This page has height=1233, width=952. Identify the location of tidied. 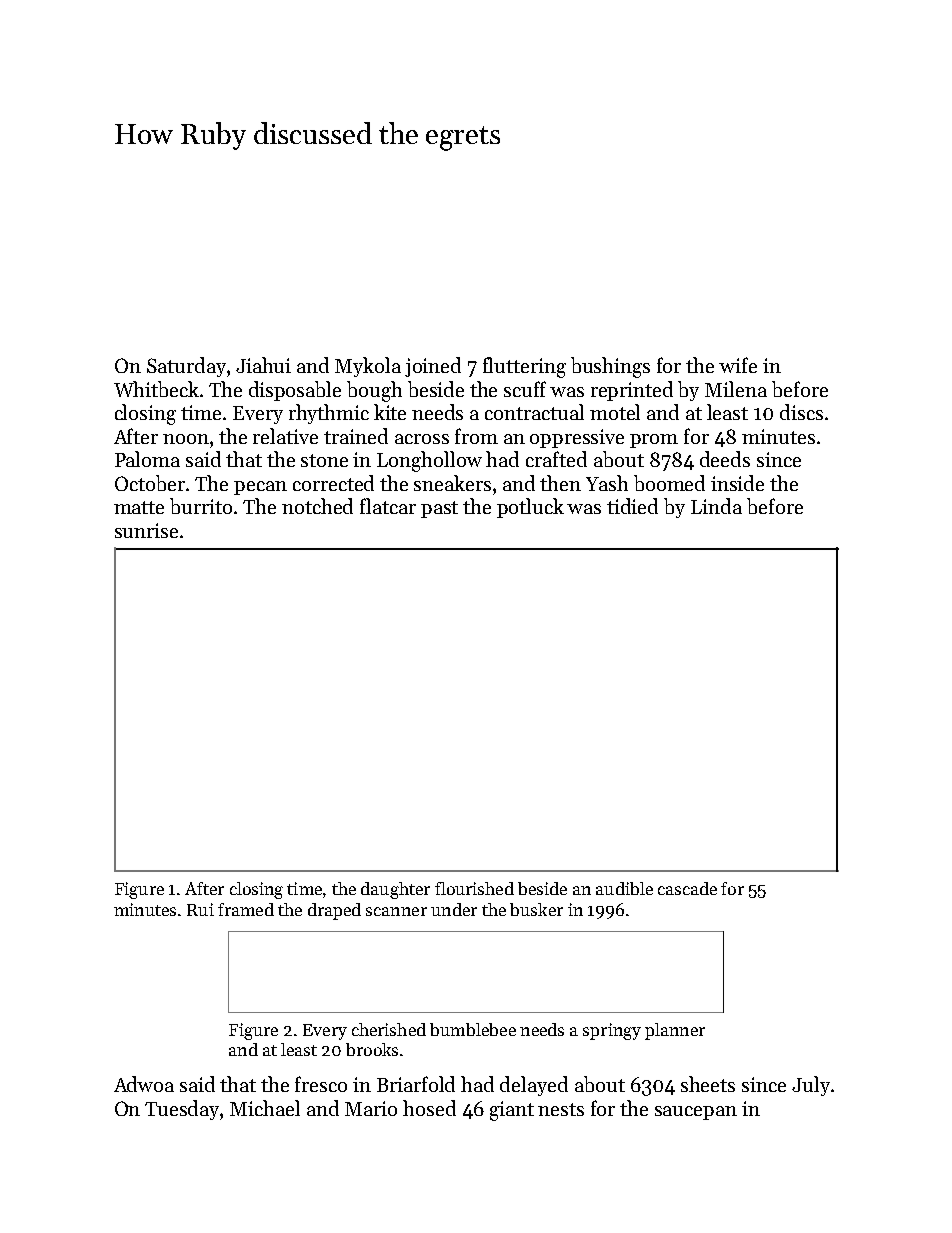
(632, 506).
